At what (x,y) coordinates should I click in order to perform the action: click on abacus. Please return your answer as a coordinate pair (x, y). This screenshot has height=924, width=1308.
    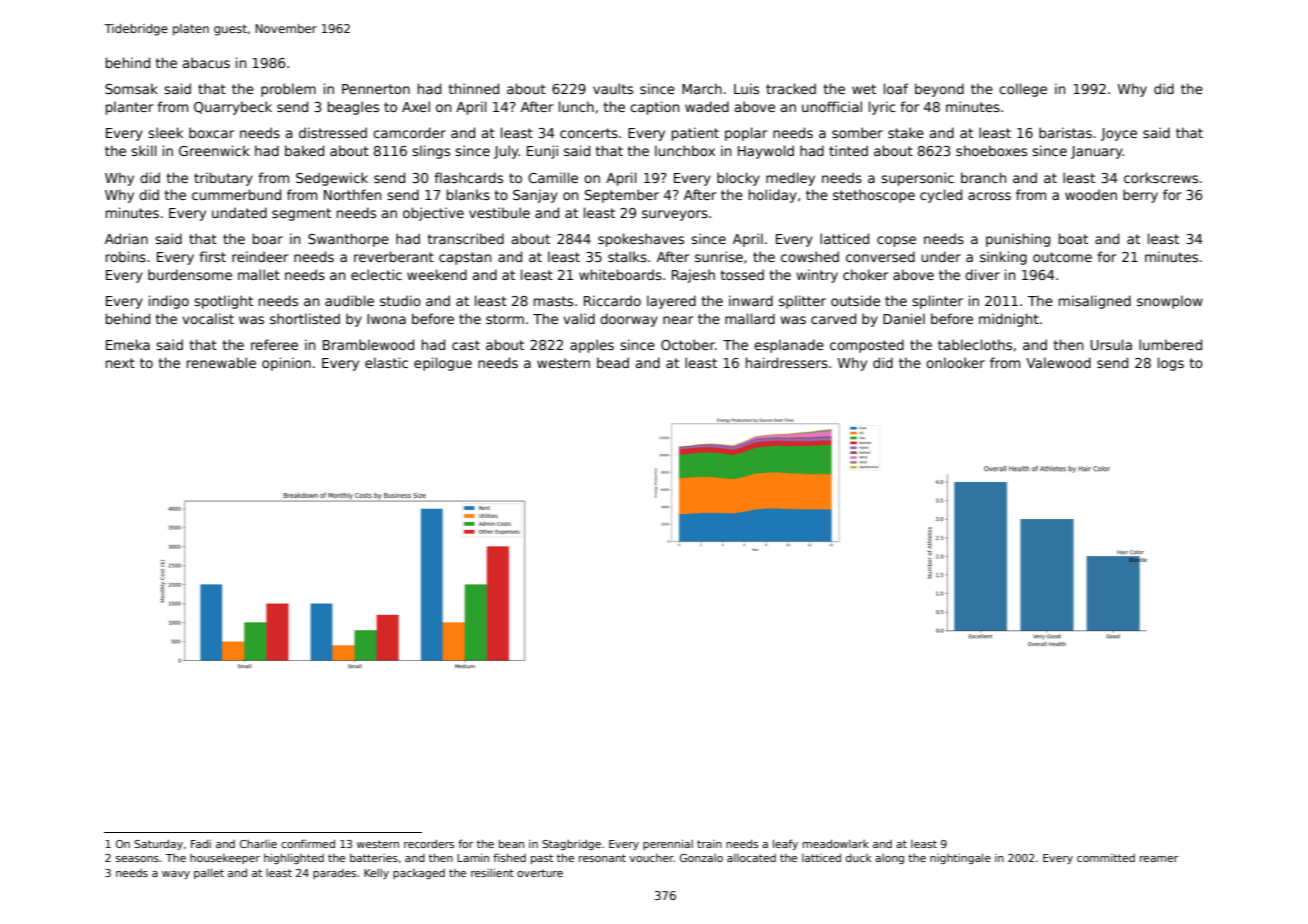
    Looking at the image, I should click on (206, 62).
